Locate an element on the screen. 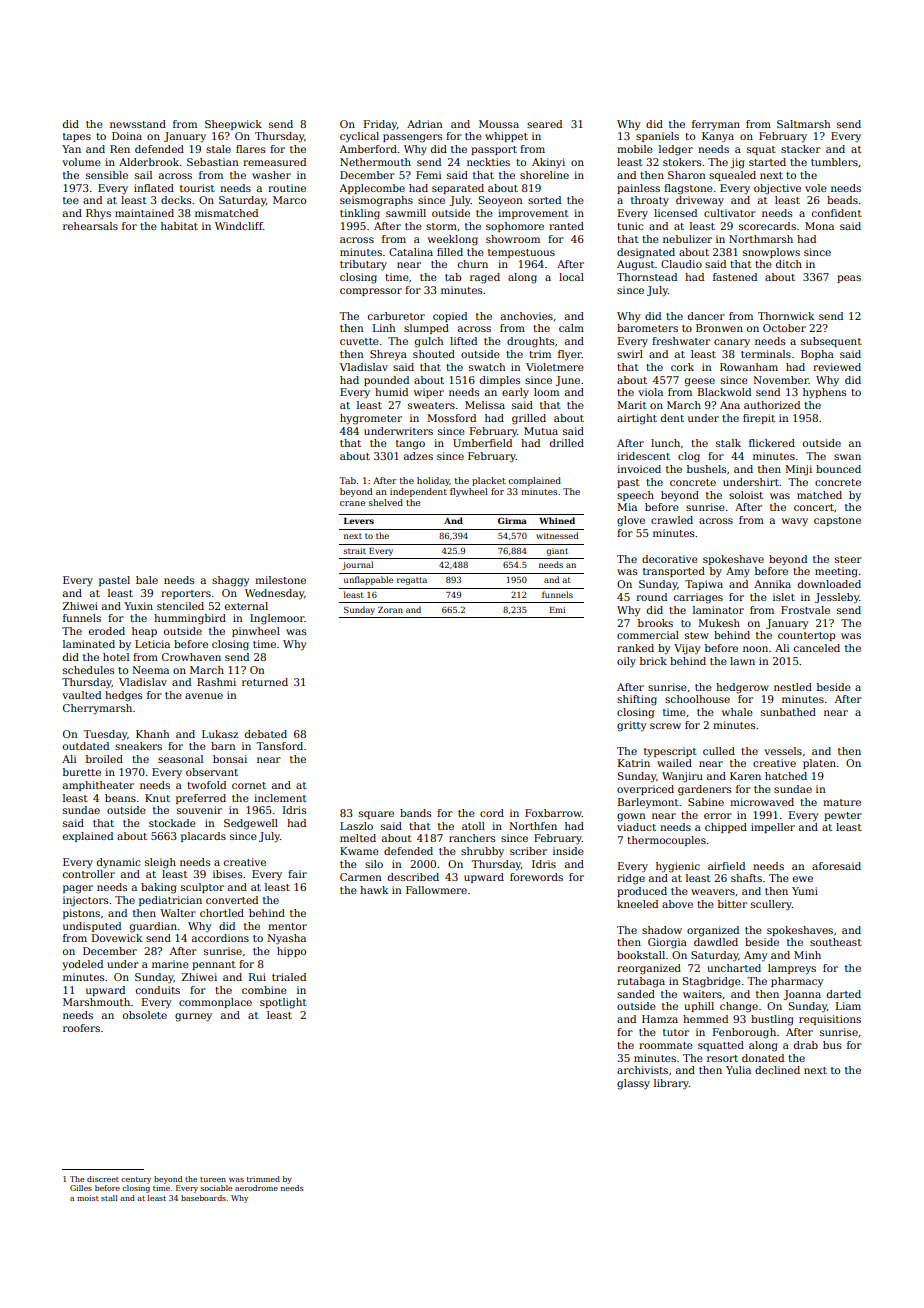 This screenshot has width=924, height=1308. bale is located at coordinates (147, 580).
